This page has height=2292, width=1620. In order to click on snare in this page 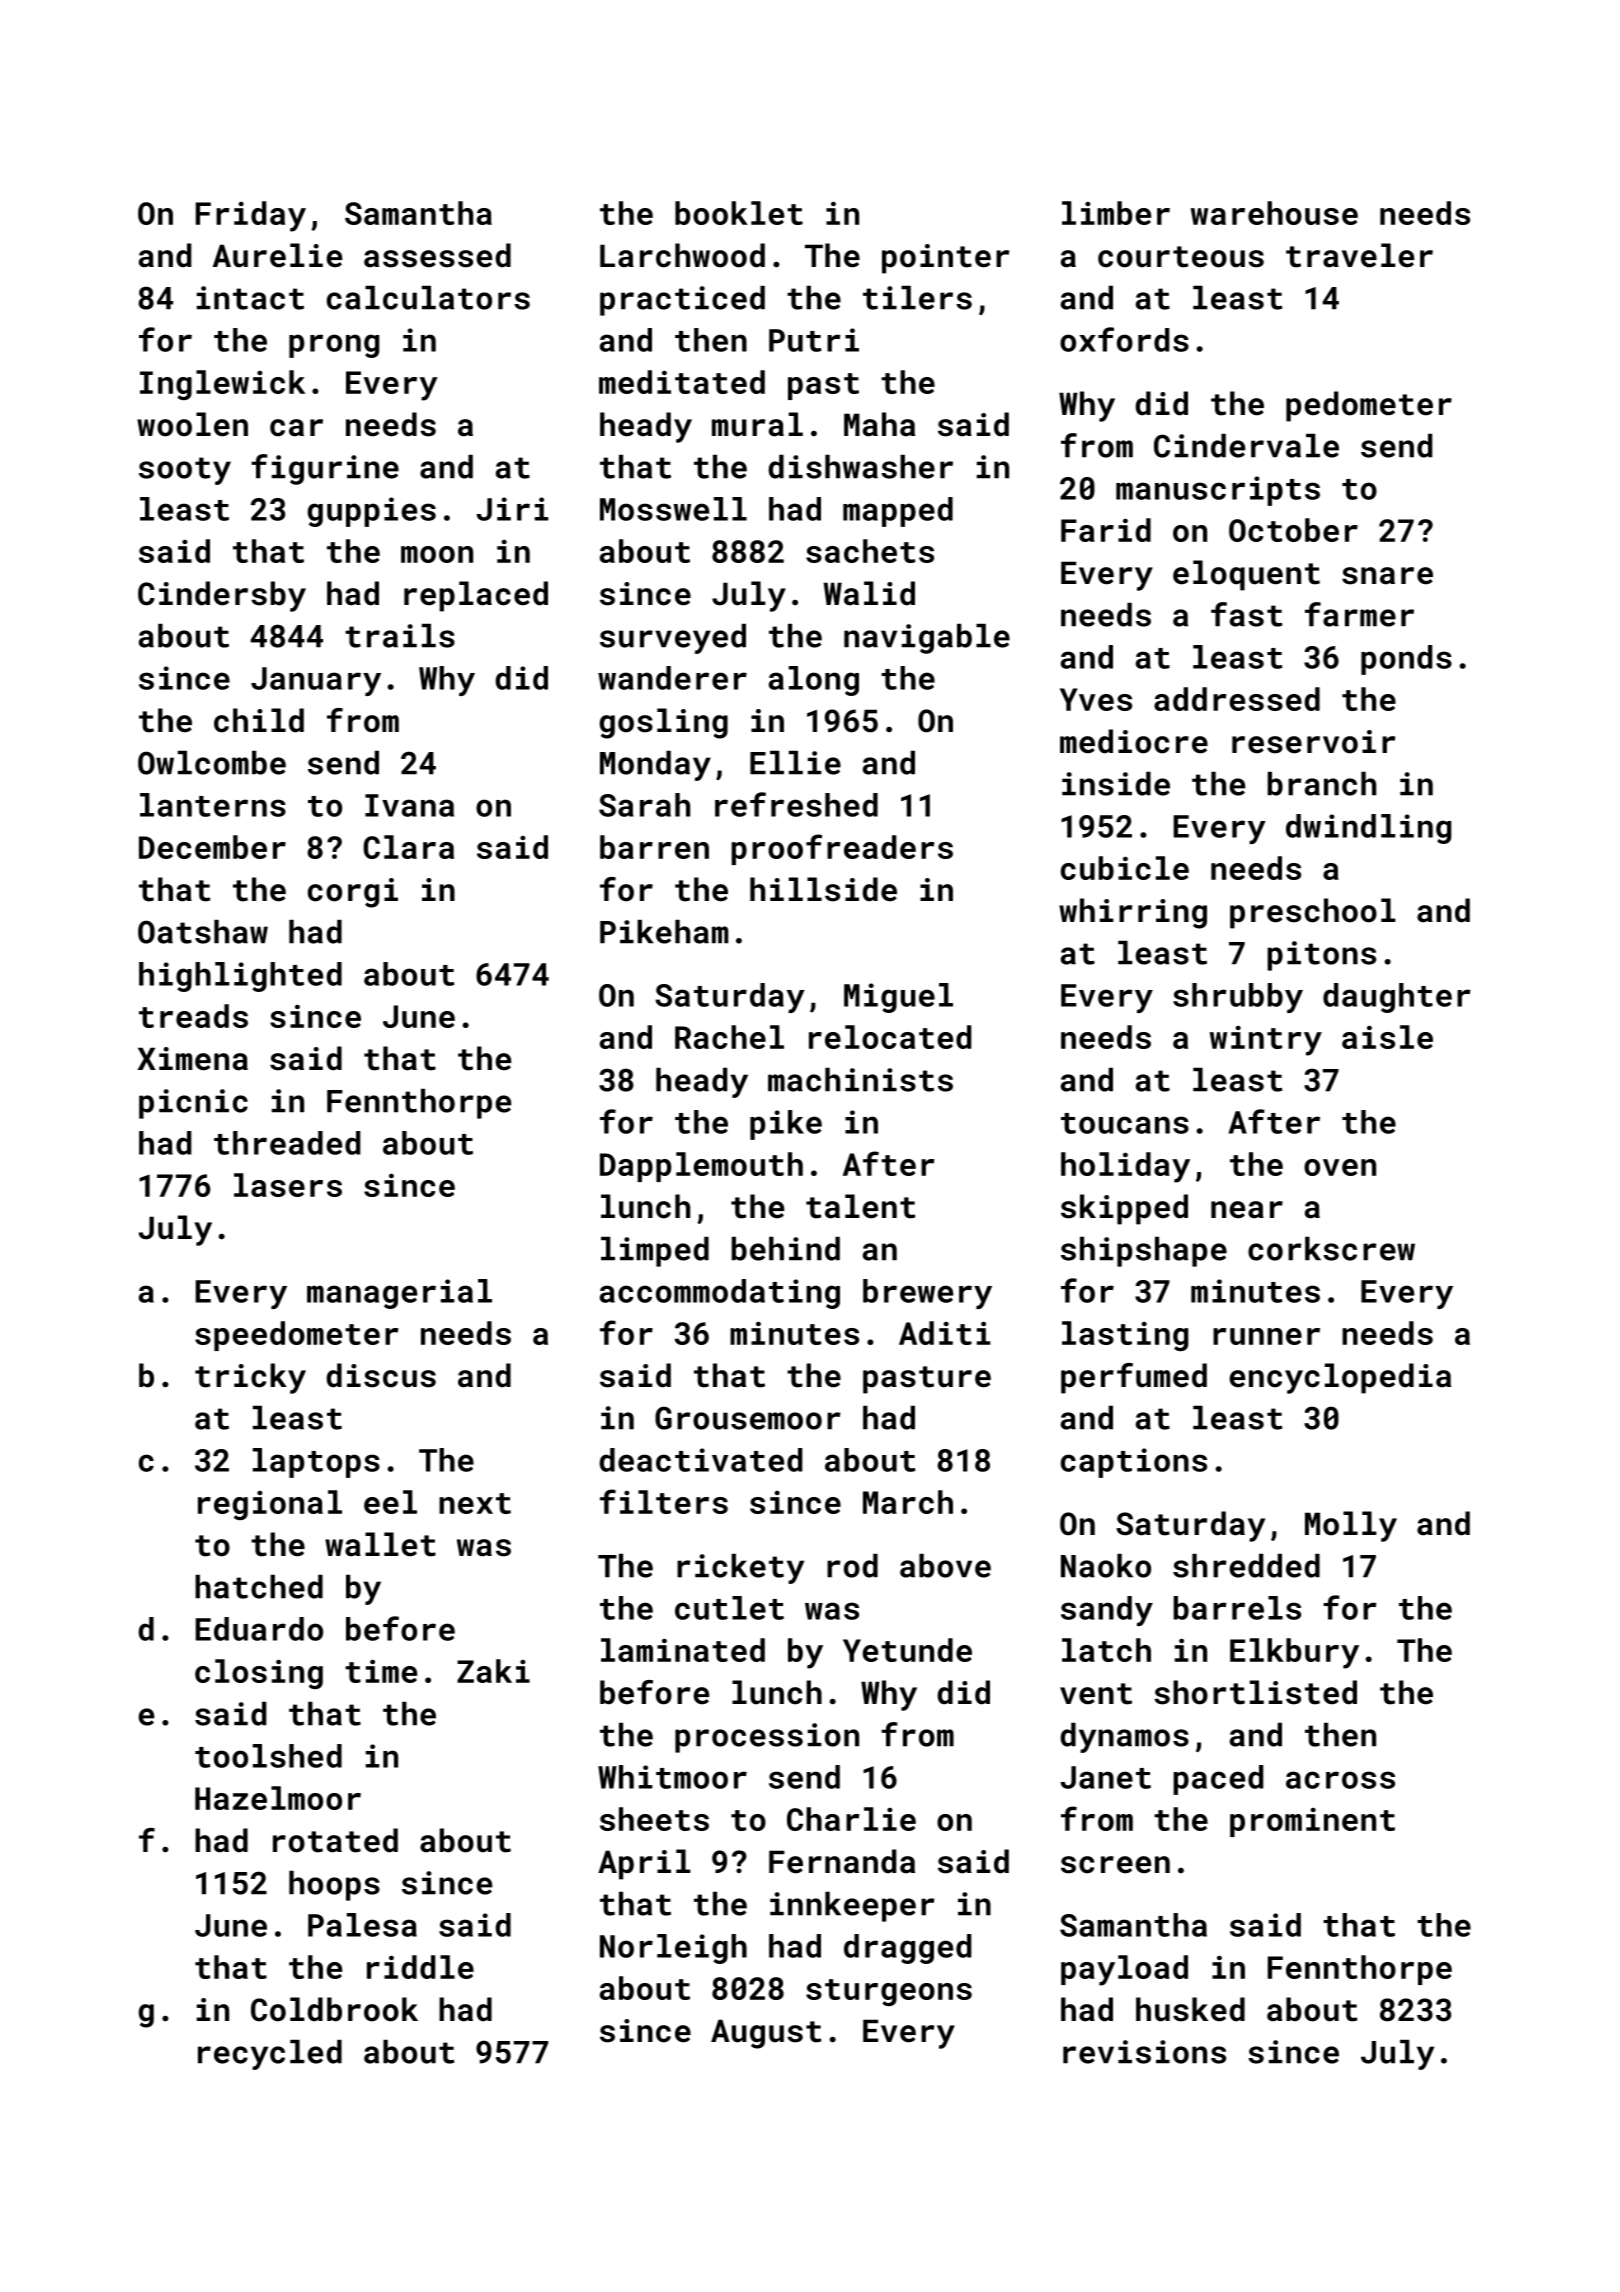, I will do `click(1387, 576)`.
